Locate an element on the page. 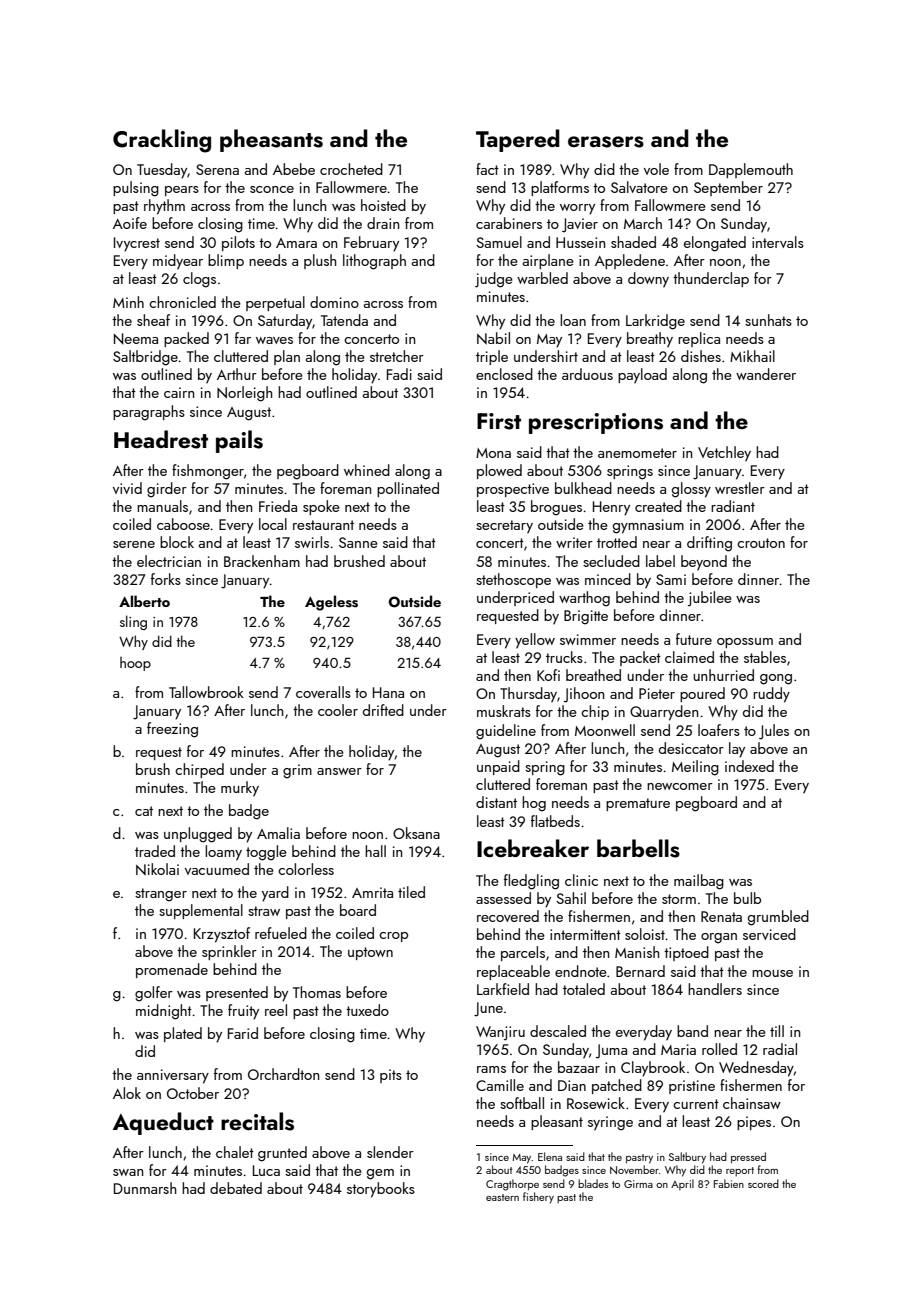 The image size is (924, 1308). enclosed is located at coordinates (504, 374).
